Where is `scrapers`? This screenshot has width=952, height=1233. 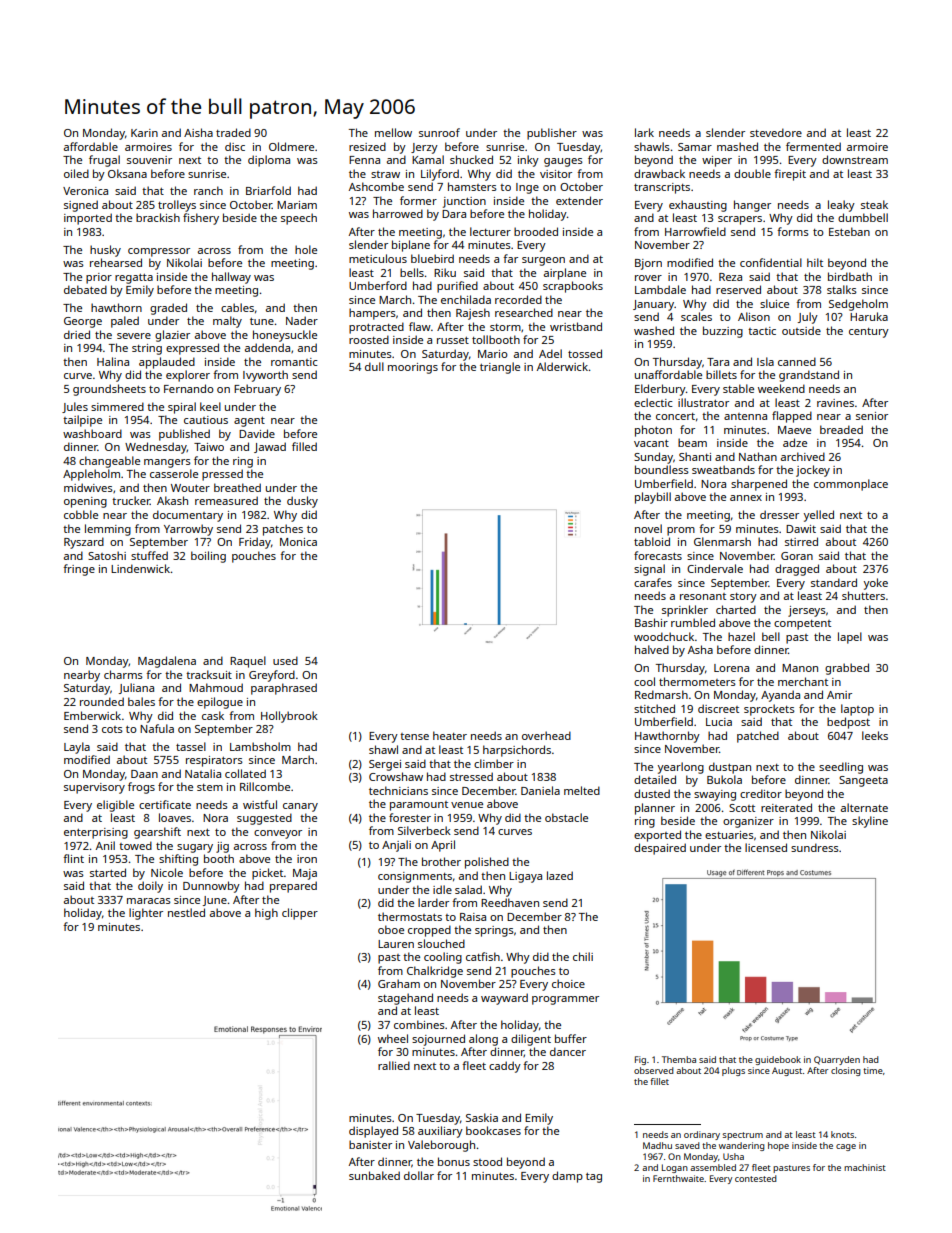
scrapers is located at coordinates (740, 220).
